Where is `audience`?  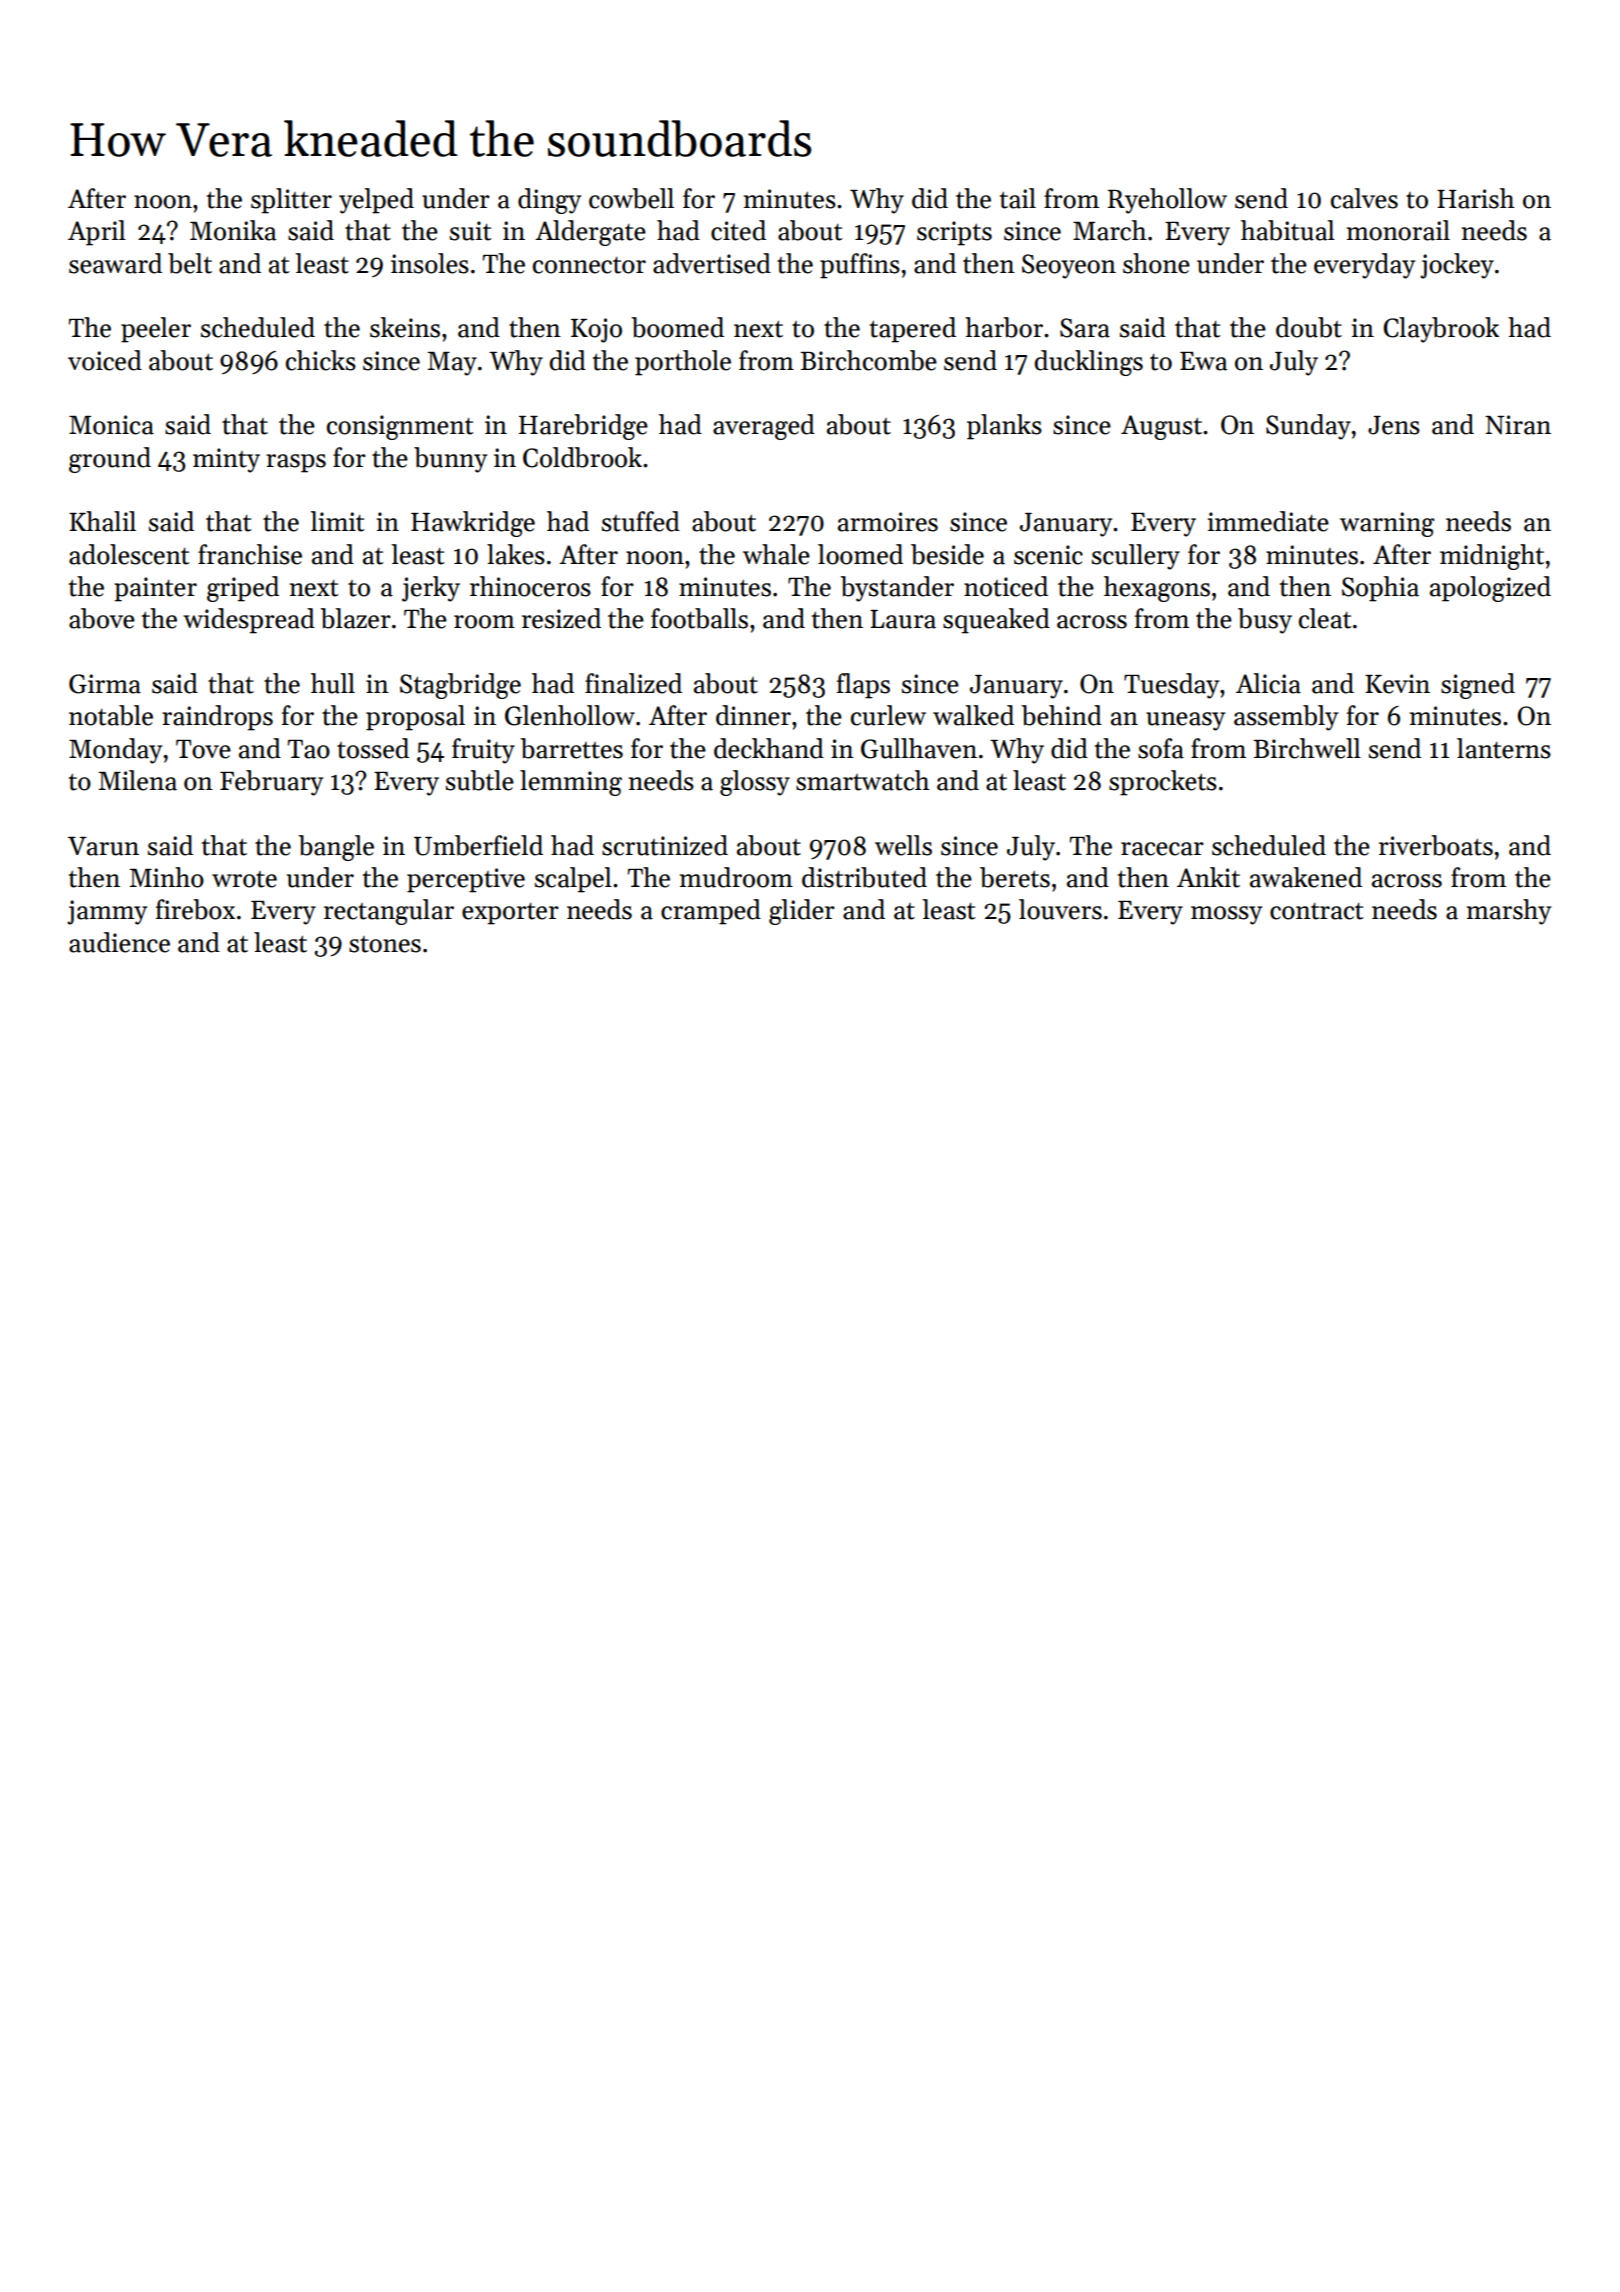
audience is located at coordinates (119, 942).
